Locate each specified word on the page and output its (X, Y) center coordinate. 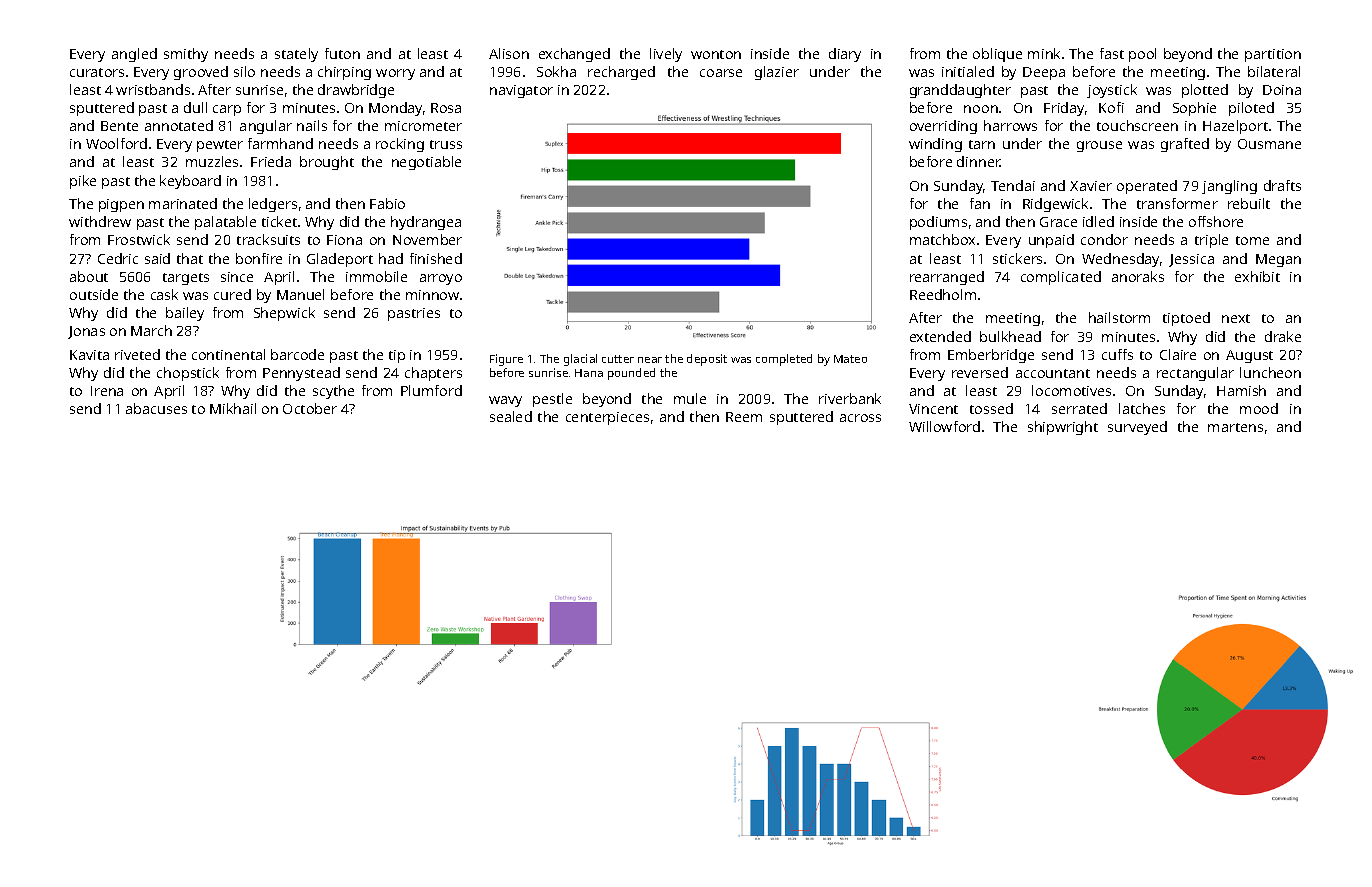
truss (446, 144)
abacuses (156, 408)
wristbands (153, 89)
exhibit (1257, 276)
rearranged (947, 278)
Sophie (1194, 109)
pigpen (121, 205)
